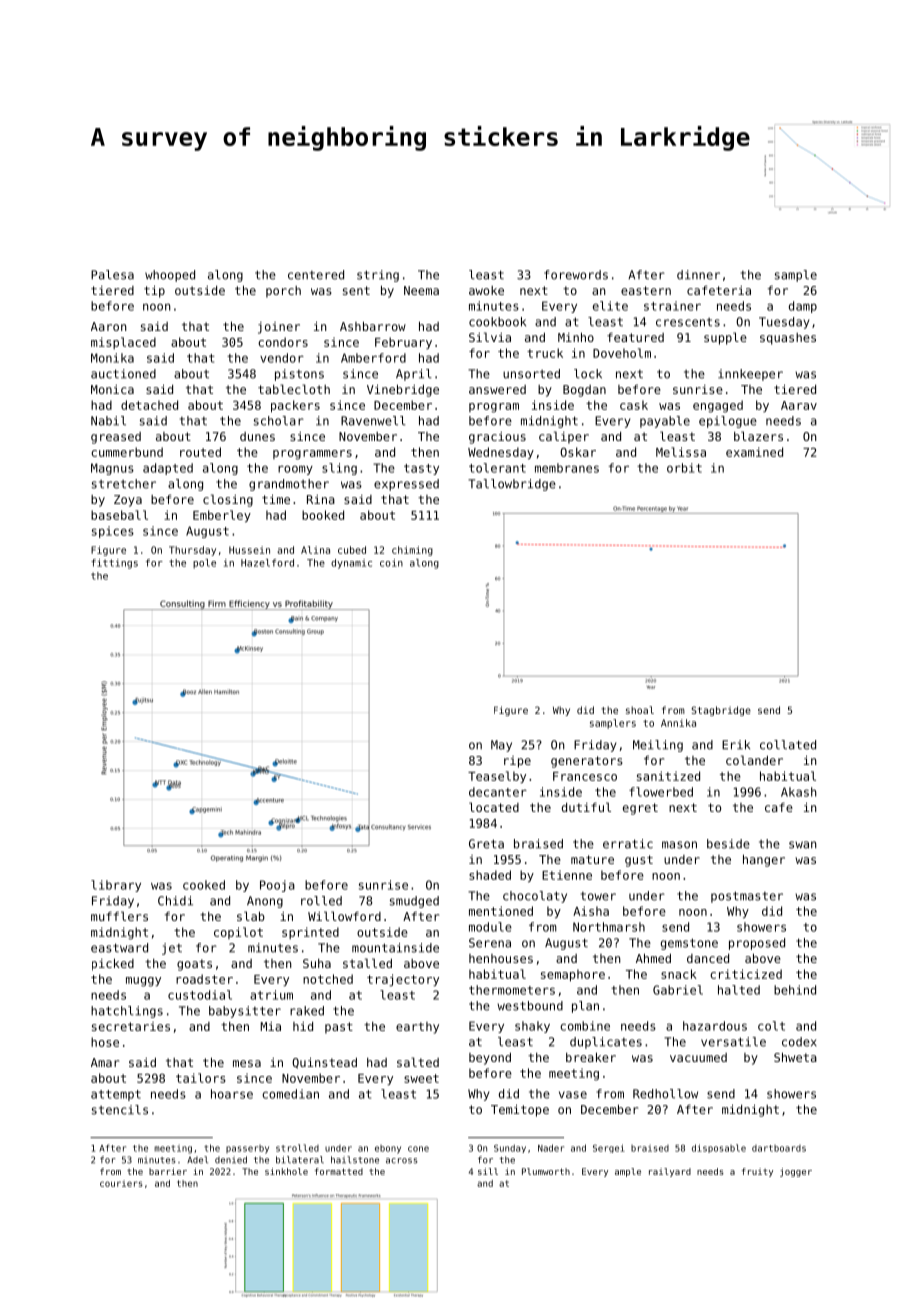 This screenshot has width=908, height=1316. What do you see at coordinates (378, 276) in the screenshot?
I see `string` at bounding box center [378, 276].
